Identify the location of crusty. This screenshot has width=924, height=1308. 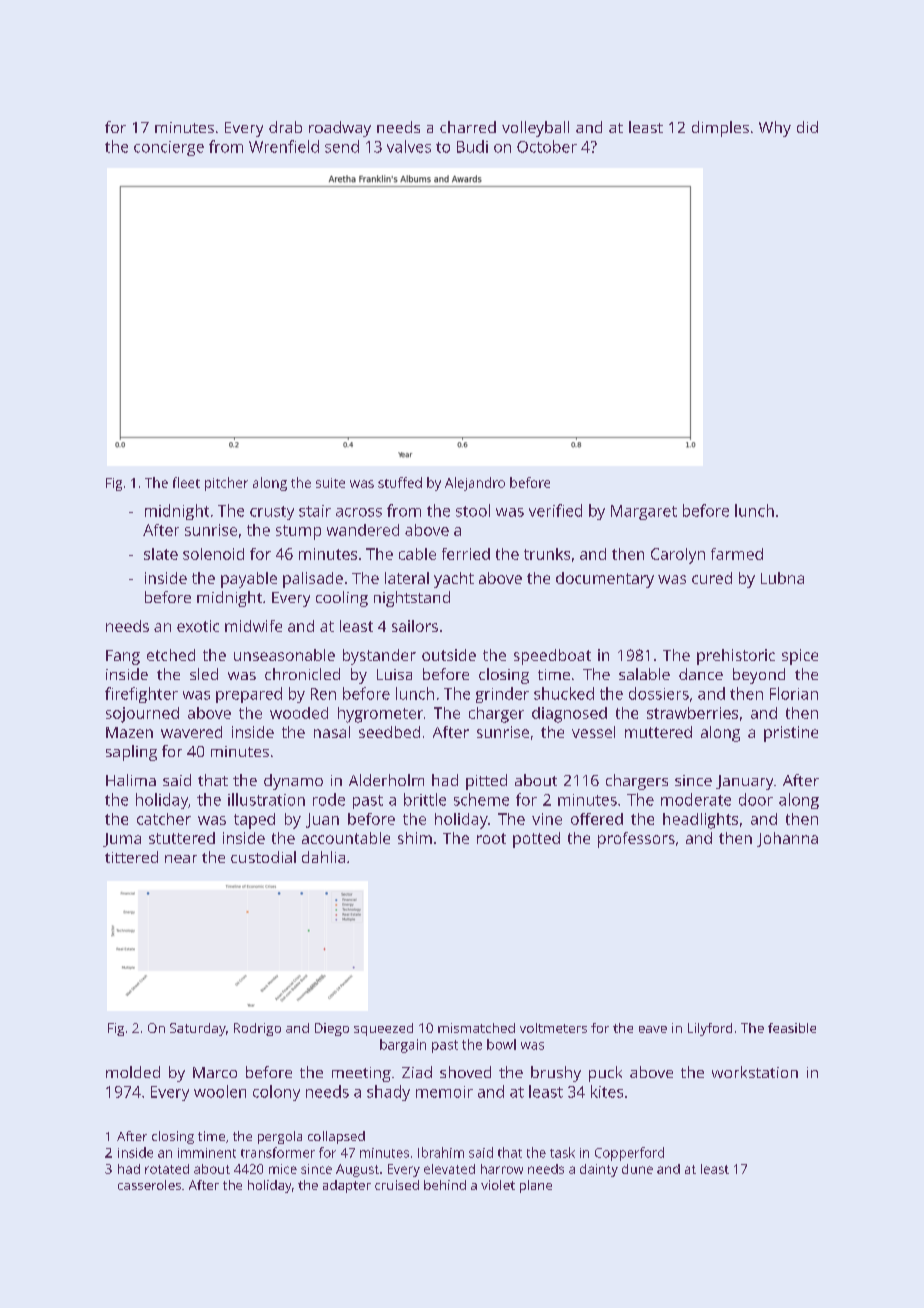
(272, 513).
